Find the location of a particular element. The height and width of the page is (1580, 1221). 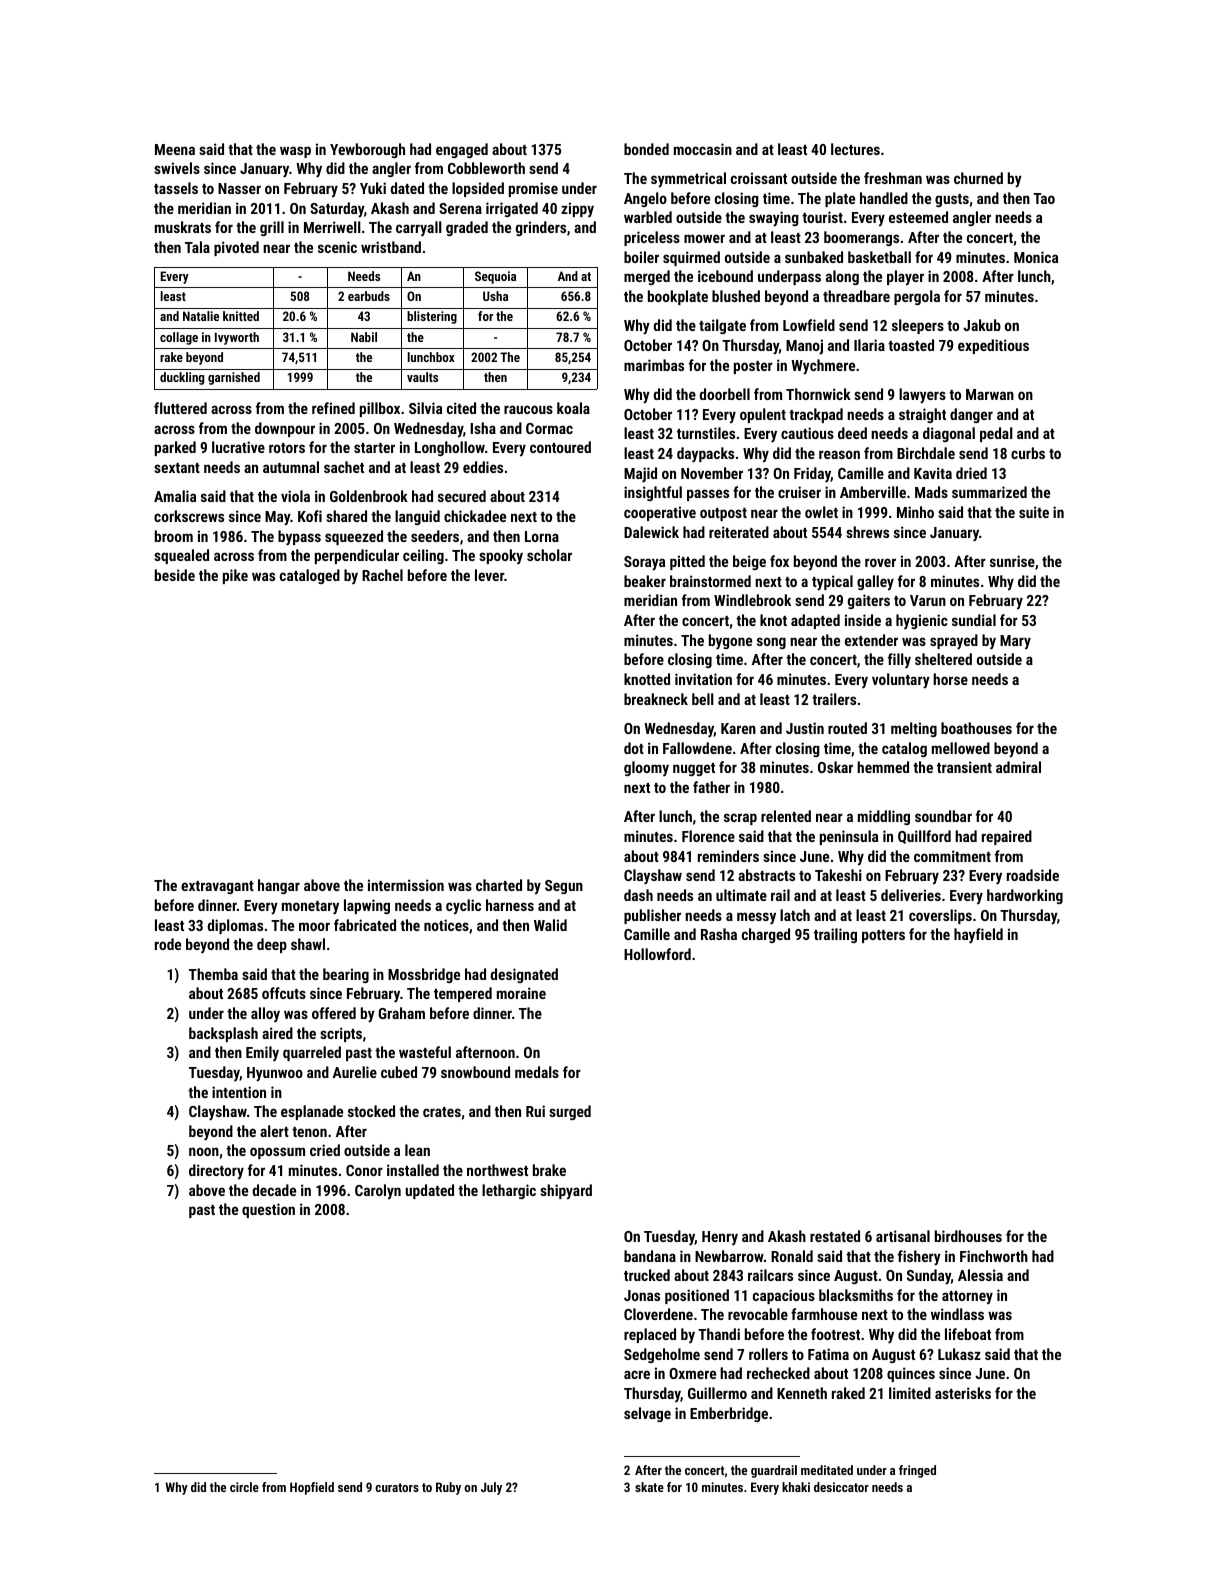

breakneck is located at coordinates (656, 699).
